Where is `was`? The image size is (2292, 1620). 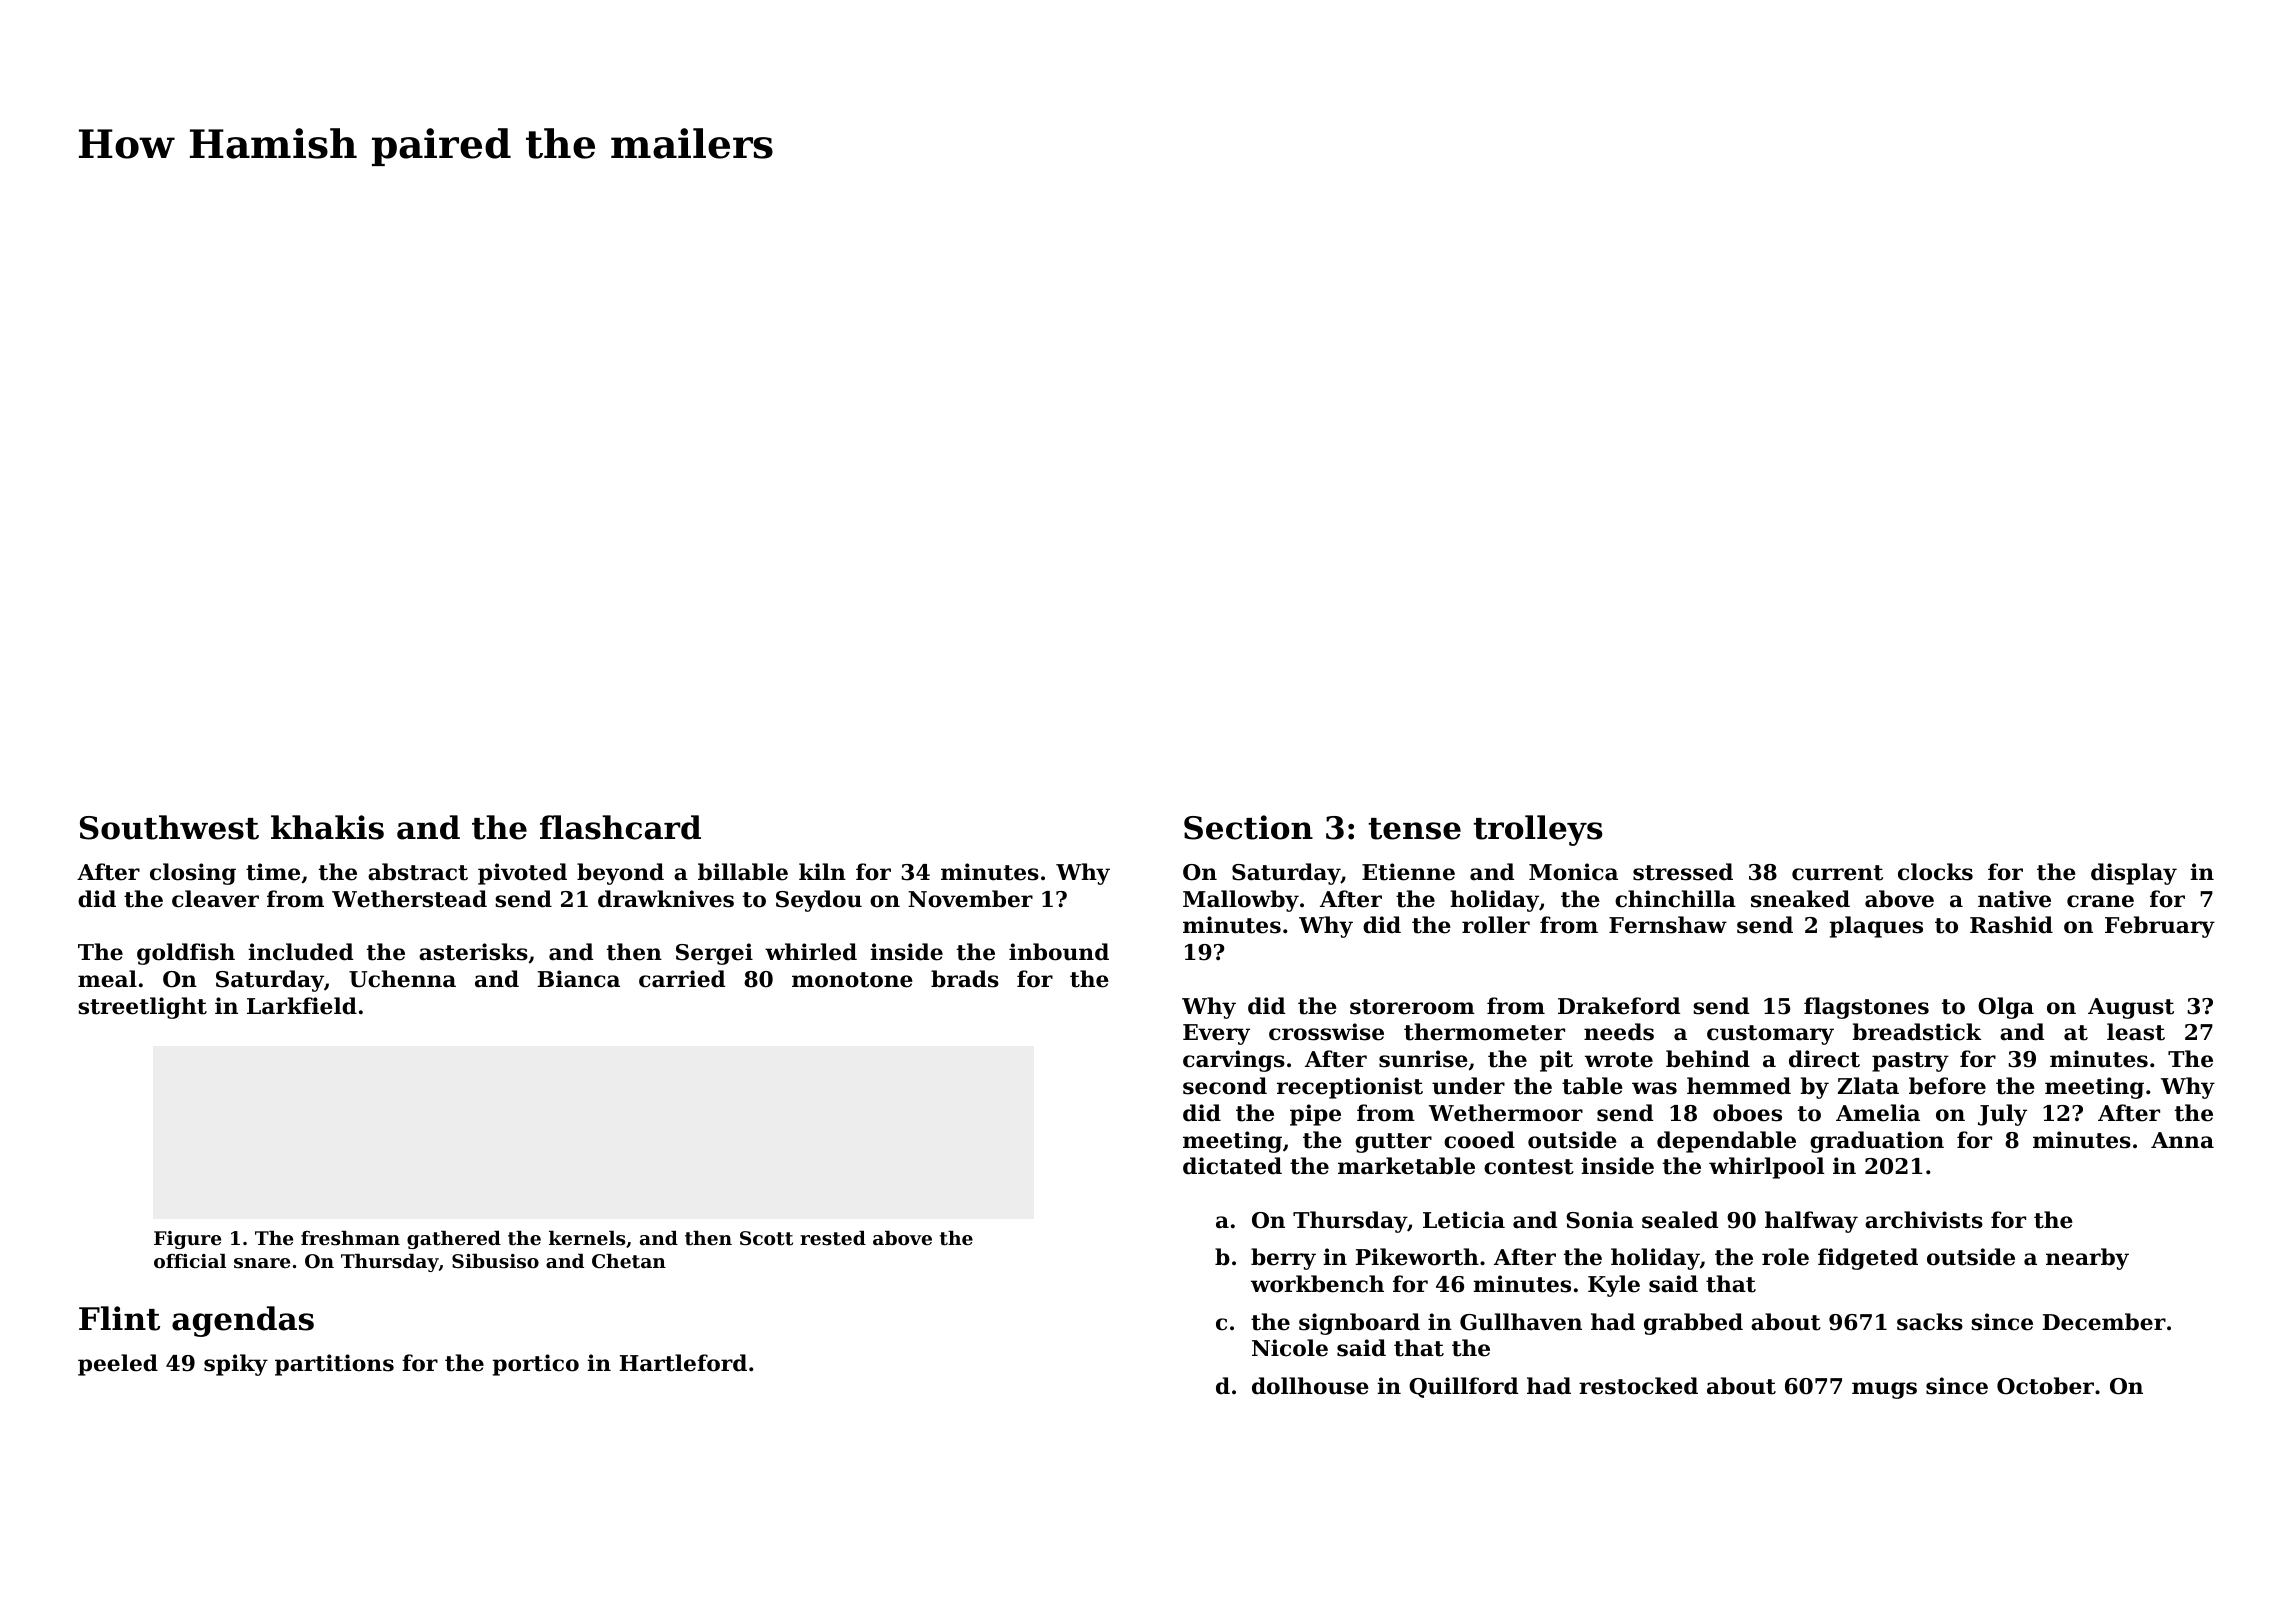 was is located at coordinates (1654, 1088).
